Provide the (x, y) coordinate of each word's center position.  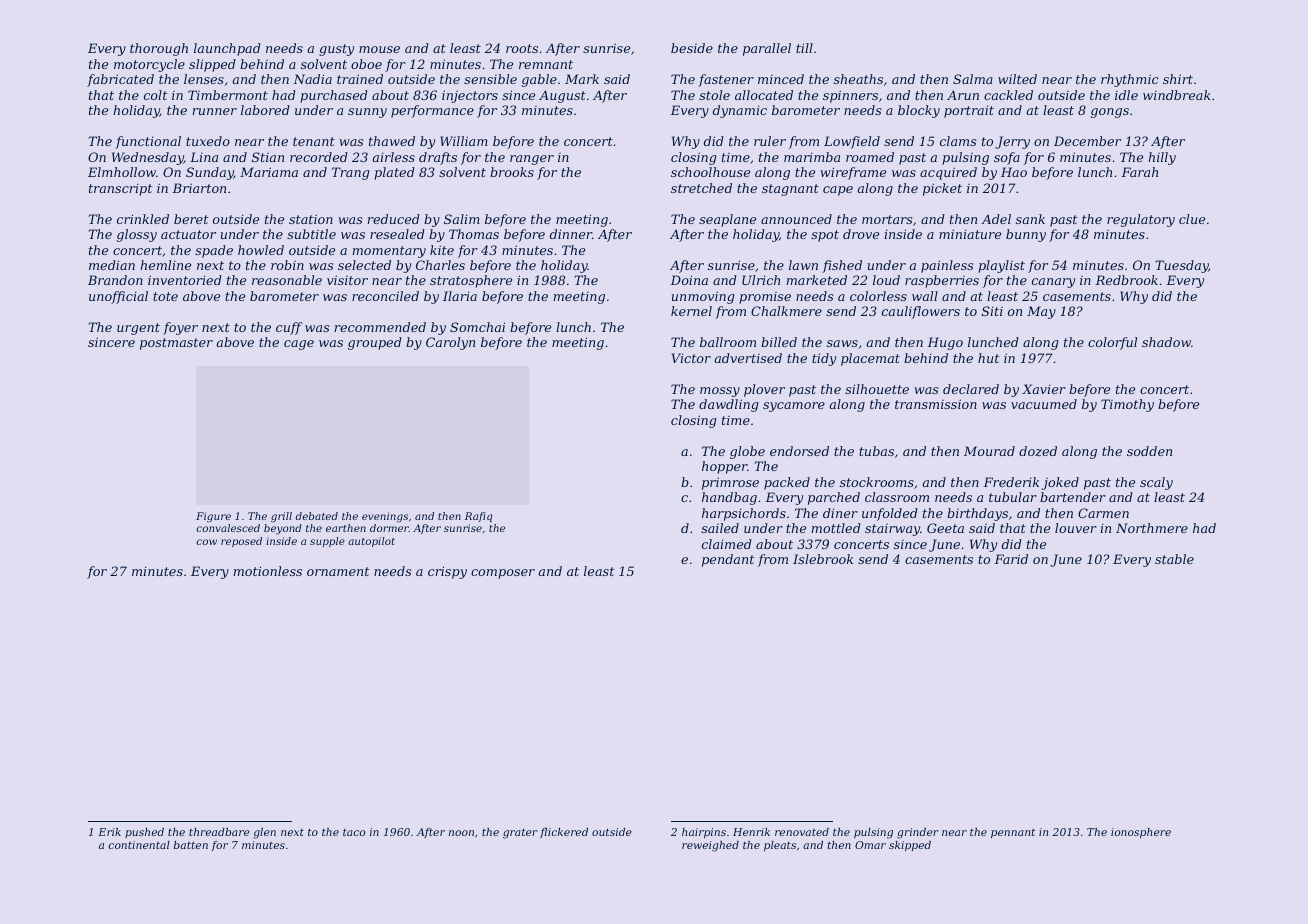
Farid (1011, 559)
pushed (144, 833)
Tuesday (1182, 266)
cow (207, 542)
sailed (720, 528)
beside (692, 48)
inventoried (185, 280)
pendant (728, 560)
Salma (973, 79)
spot (825, 236)
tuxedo (208, 141)
